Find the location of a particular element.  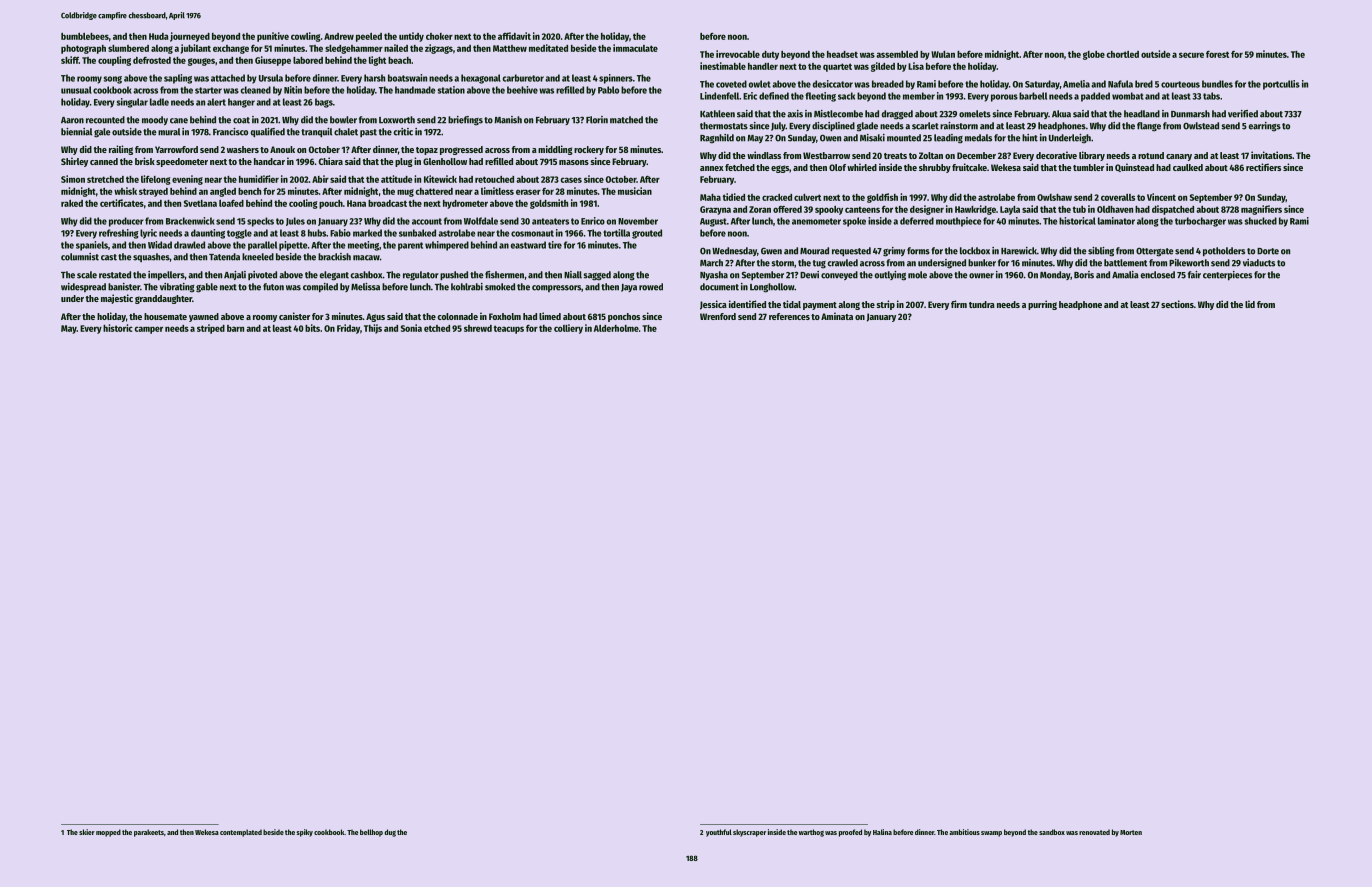

bellhop is located at coordinates (371, 833).
